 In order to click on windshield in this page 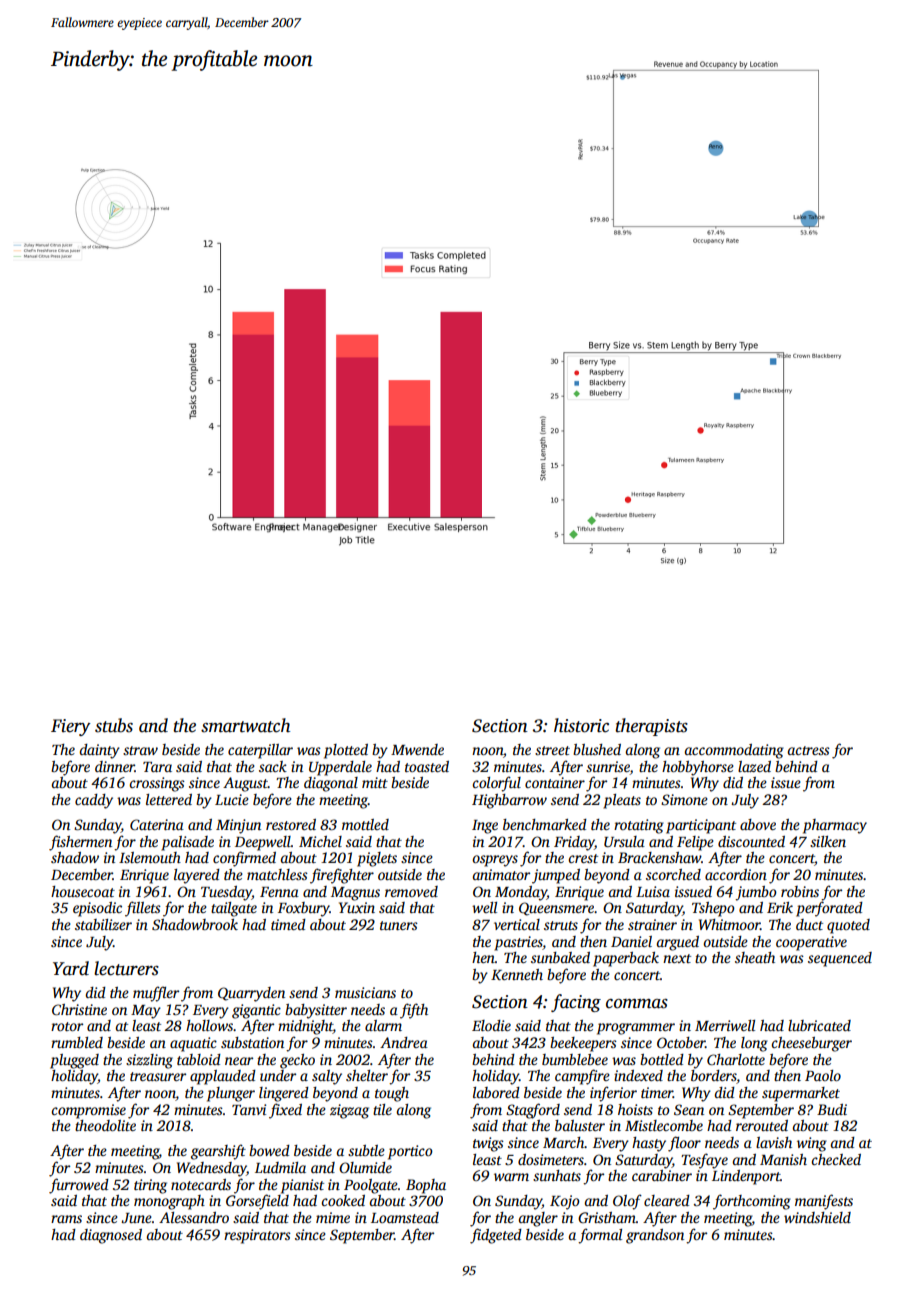, I will do `click(817, 1217)`.
